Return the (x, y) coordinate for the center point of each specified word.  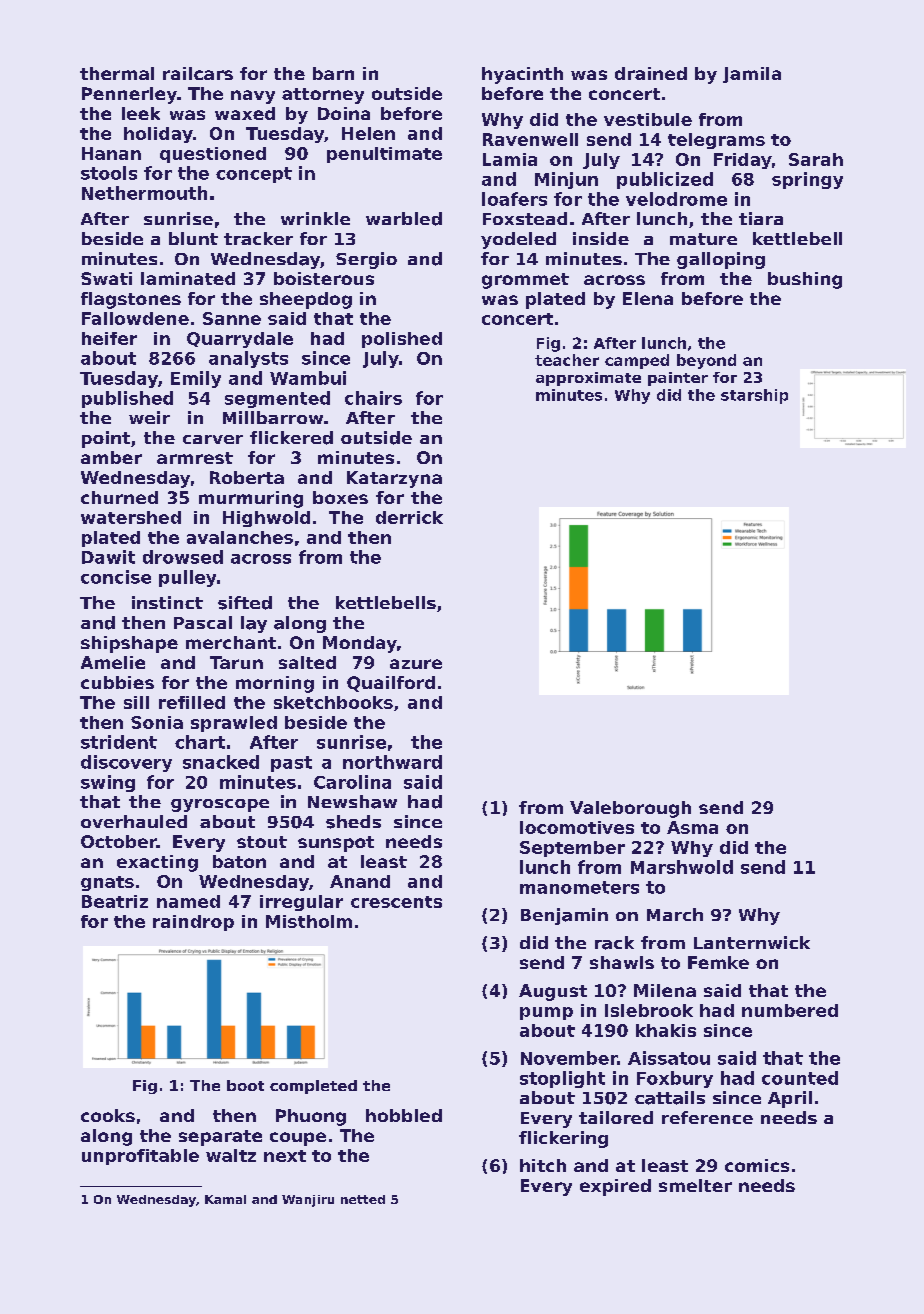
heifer (109, 338)
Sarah (816, 159)
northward (392, 762)
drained (651, 73)
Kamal (225, 1199)
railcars (198, 73)
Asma (692, 827)
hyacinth (522, 75)
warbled (404, 219)
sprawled (234, 724)
